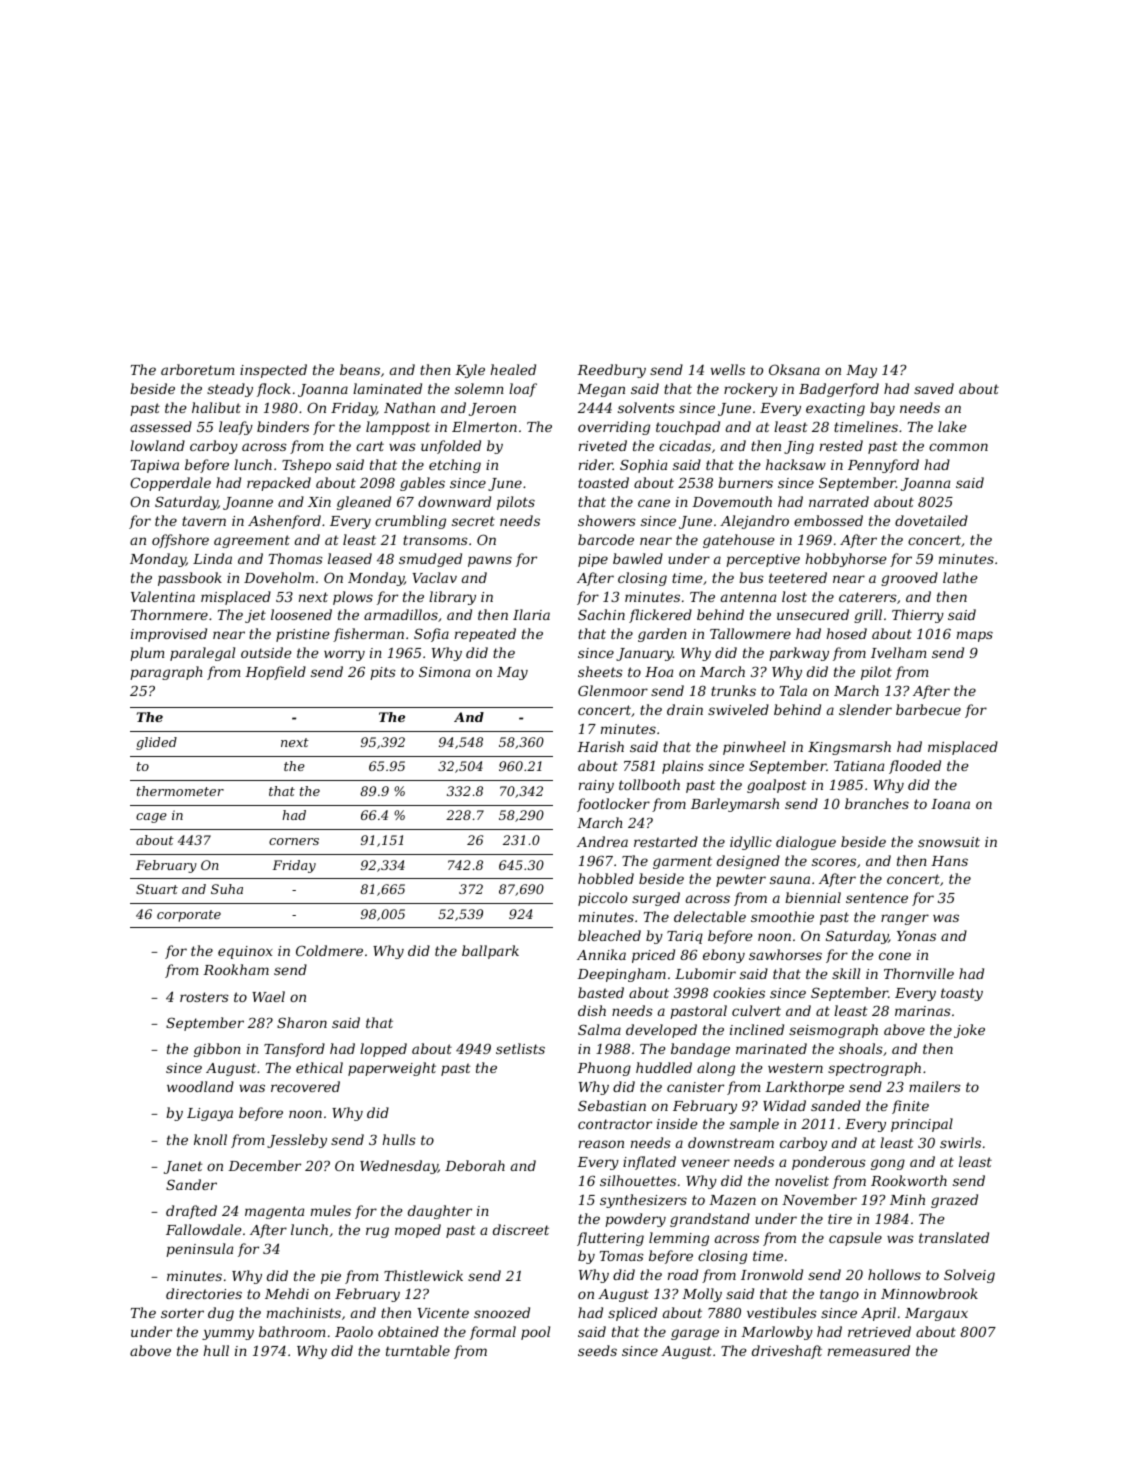  I want to click on turntable, so click(418, 1350).
